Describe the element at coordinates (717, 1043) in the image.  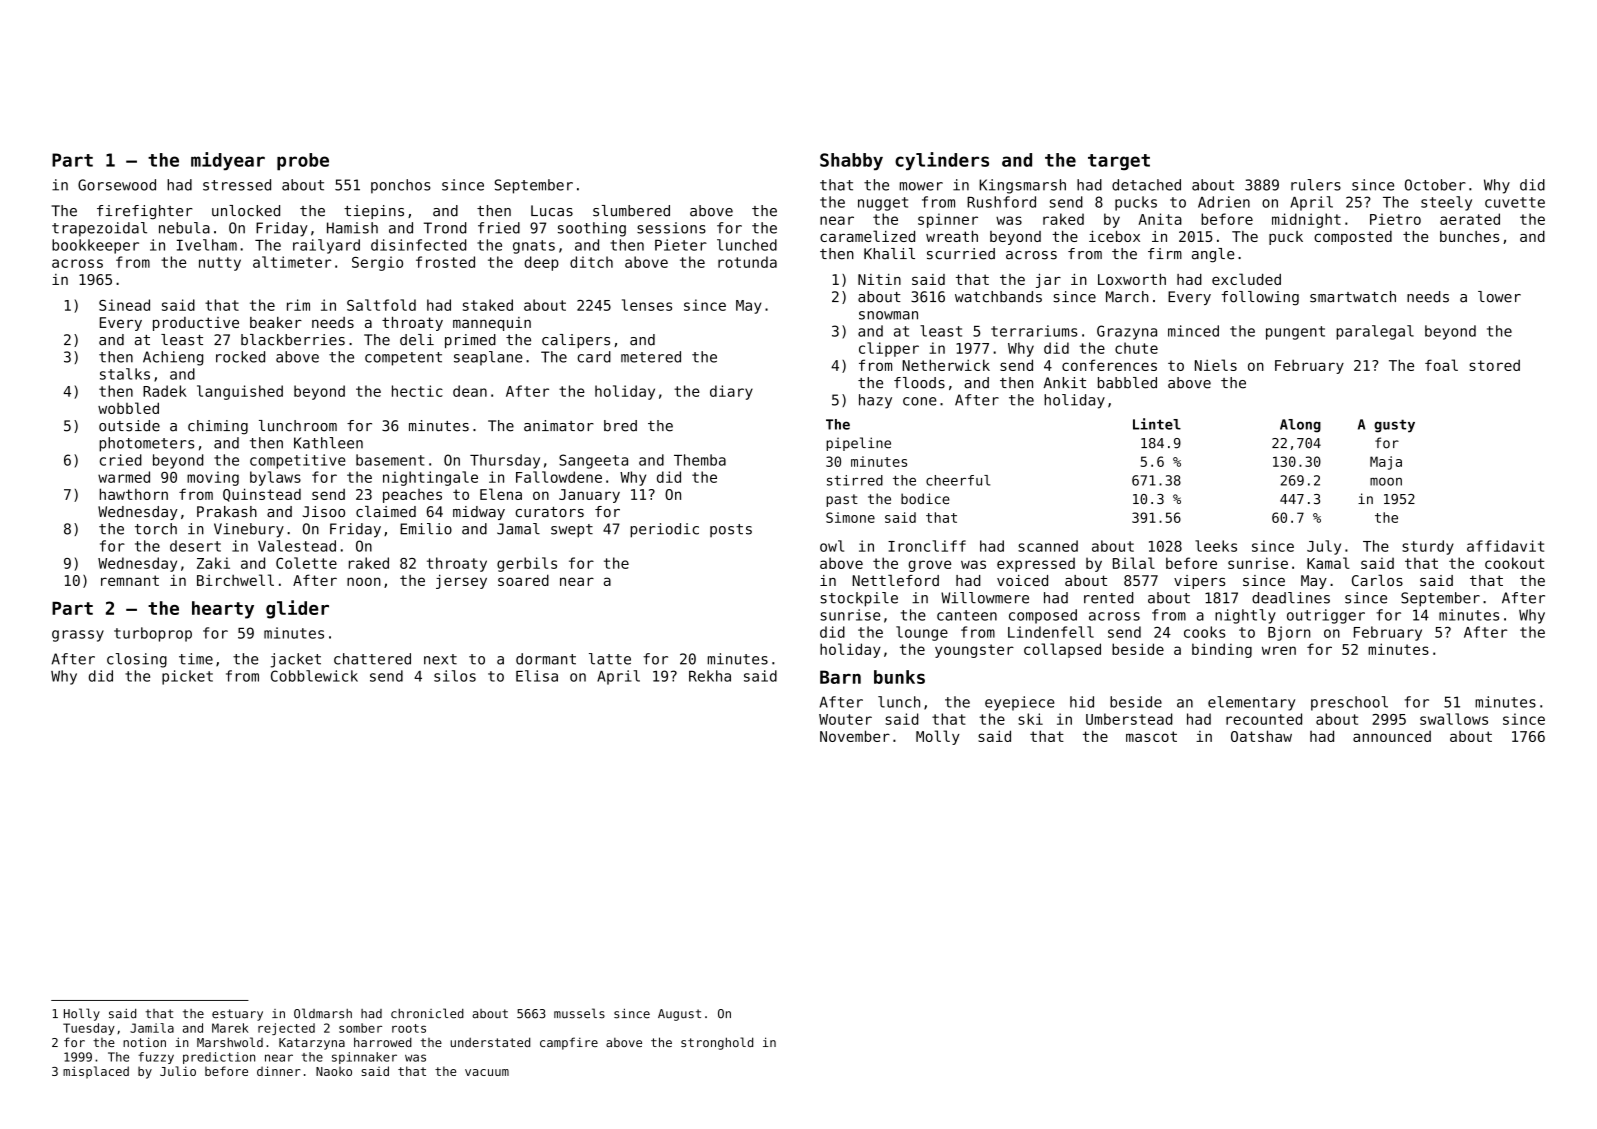
I see `stronghold` at that location.
